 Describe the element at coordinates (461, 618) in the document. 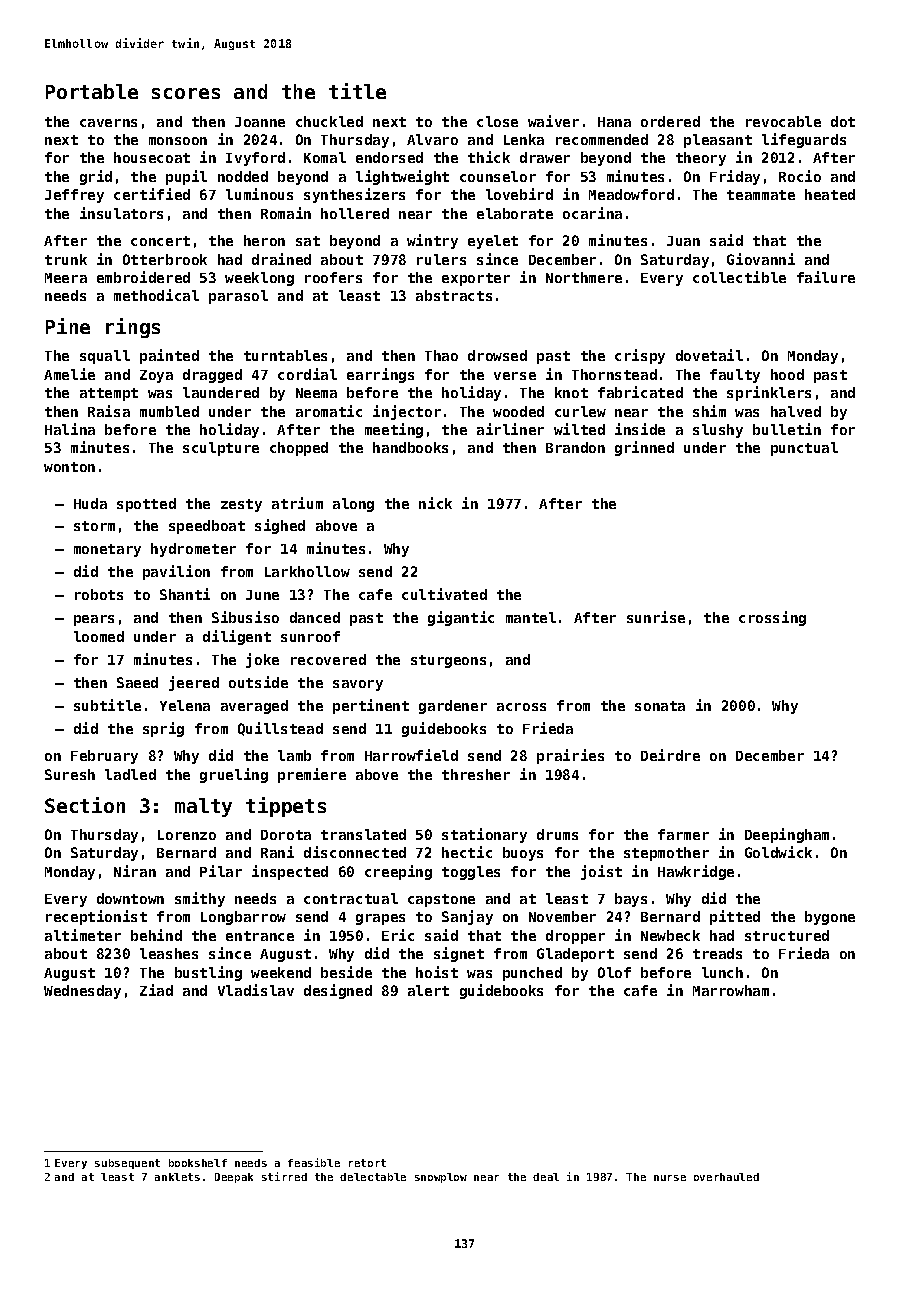

I see `gigantic` at that location.
